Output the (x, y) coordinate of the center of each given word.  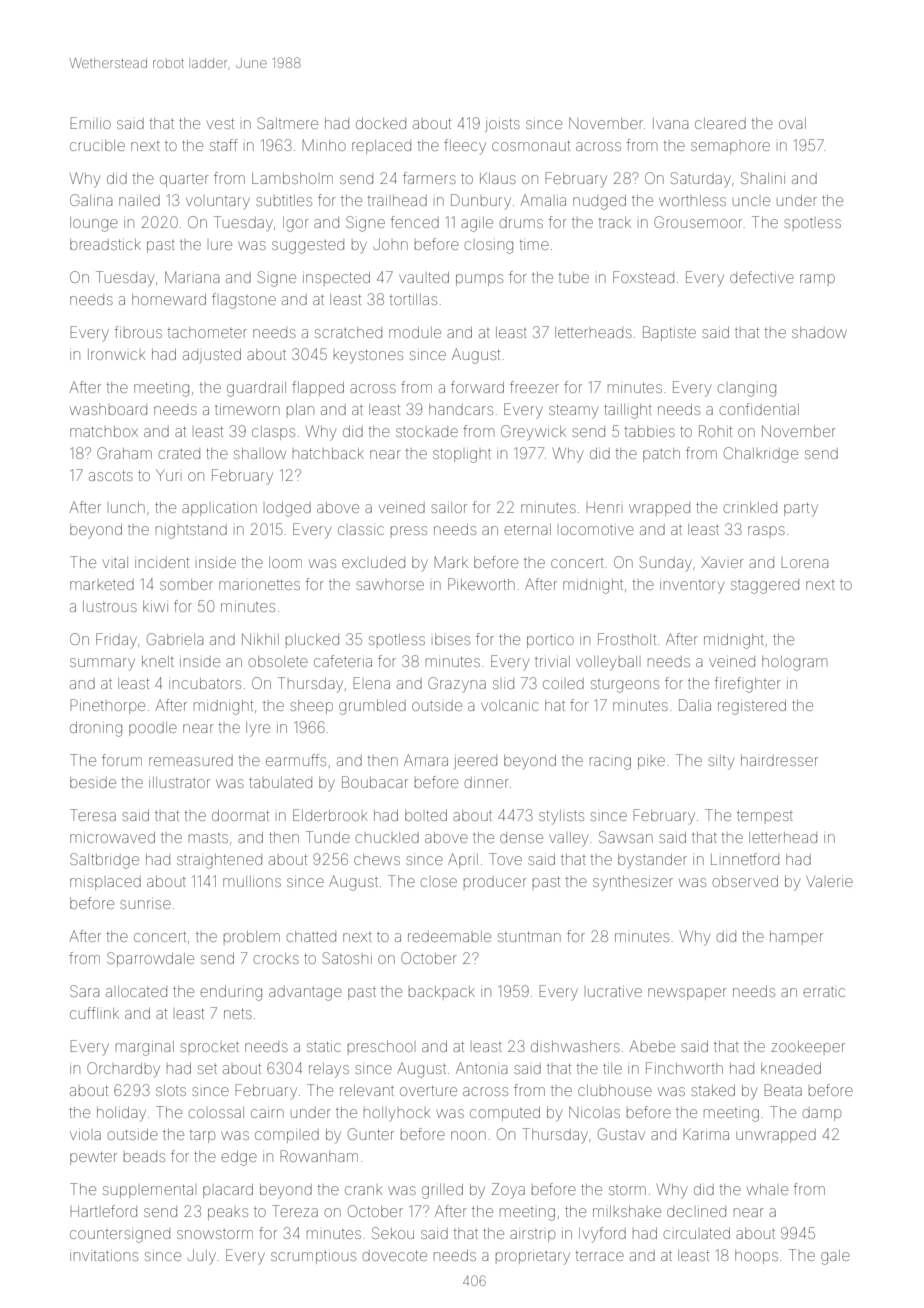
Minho (324, 145)
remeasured (191, 760)
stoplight (462, 455)
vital (115, 562)
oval (792, 123)
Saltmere (288, 123)
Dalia (695, 705)
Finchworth (684, 1068)
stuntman (529, 936)
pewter (93, 1158)
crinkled (750, 507)
